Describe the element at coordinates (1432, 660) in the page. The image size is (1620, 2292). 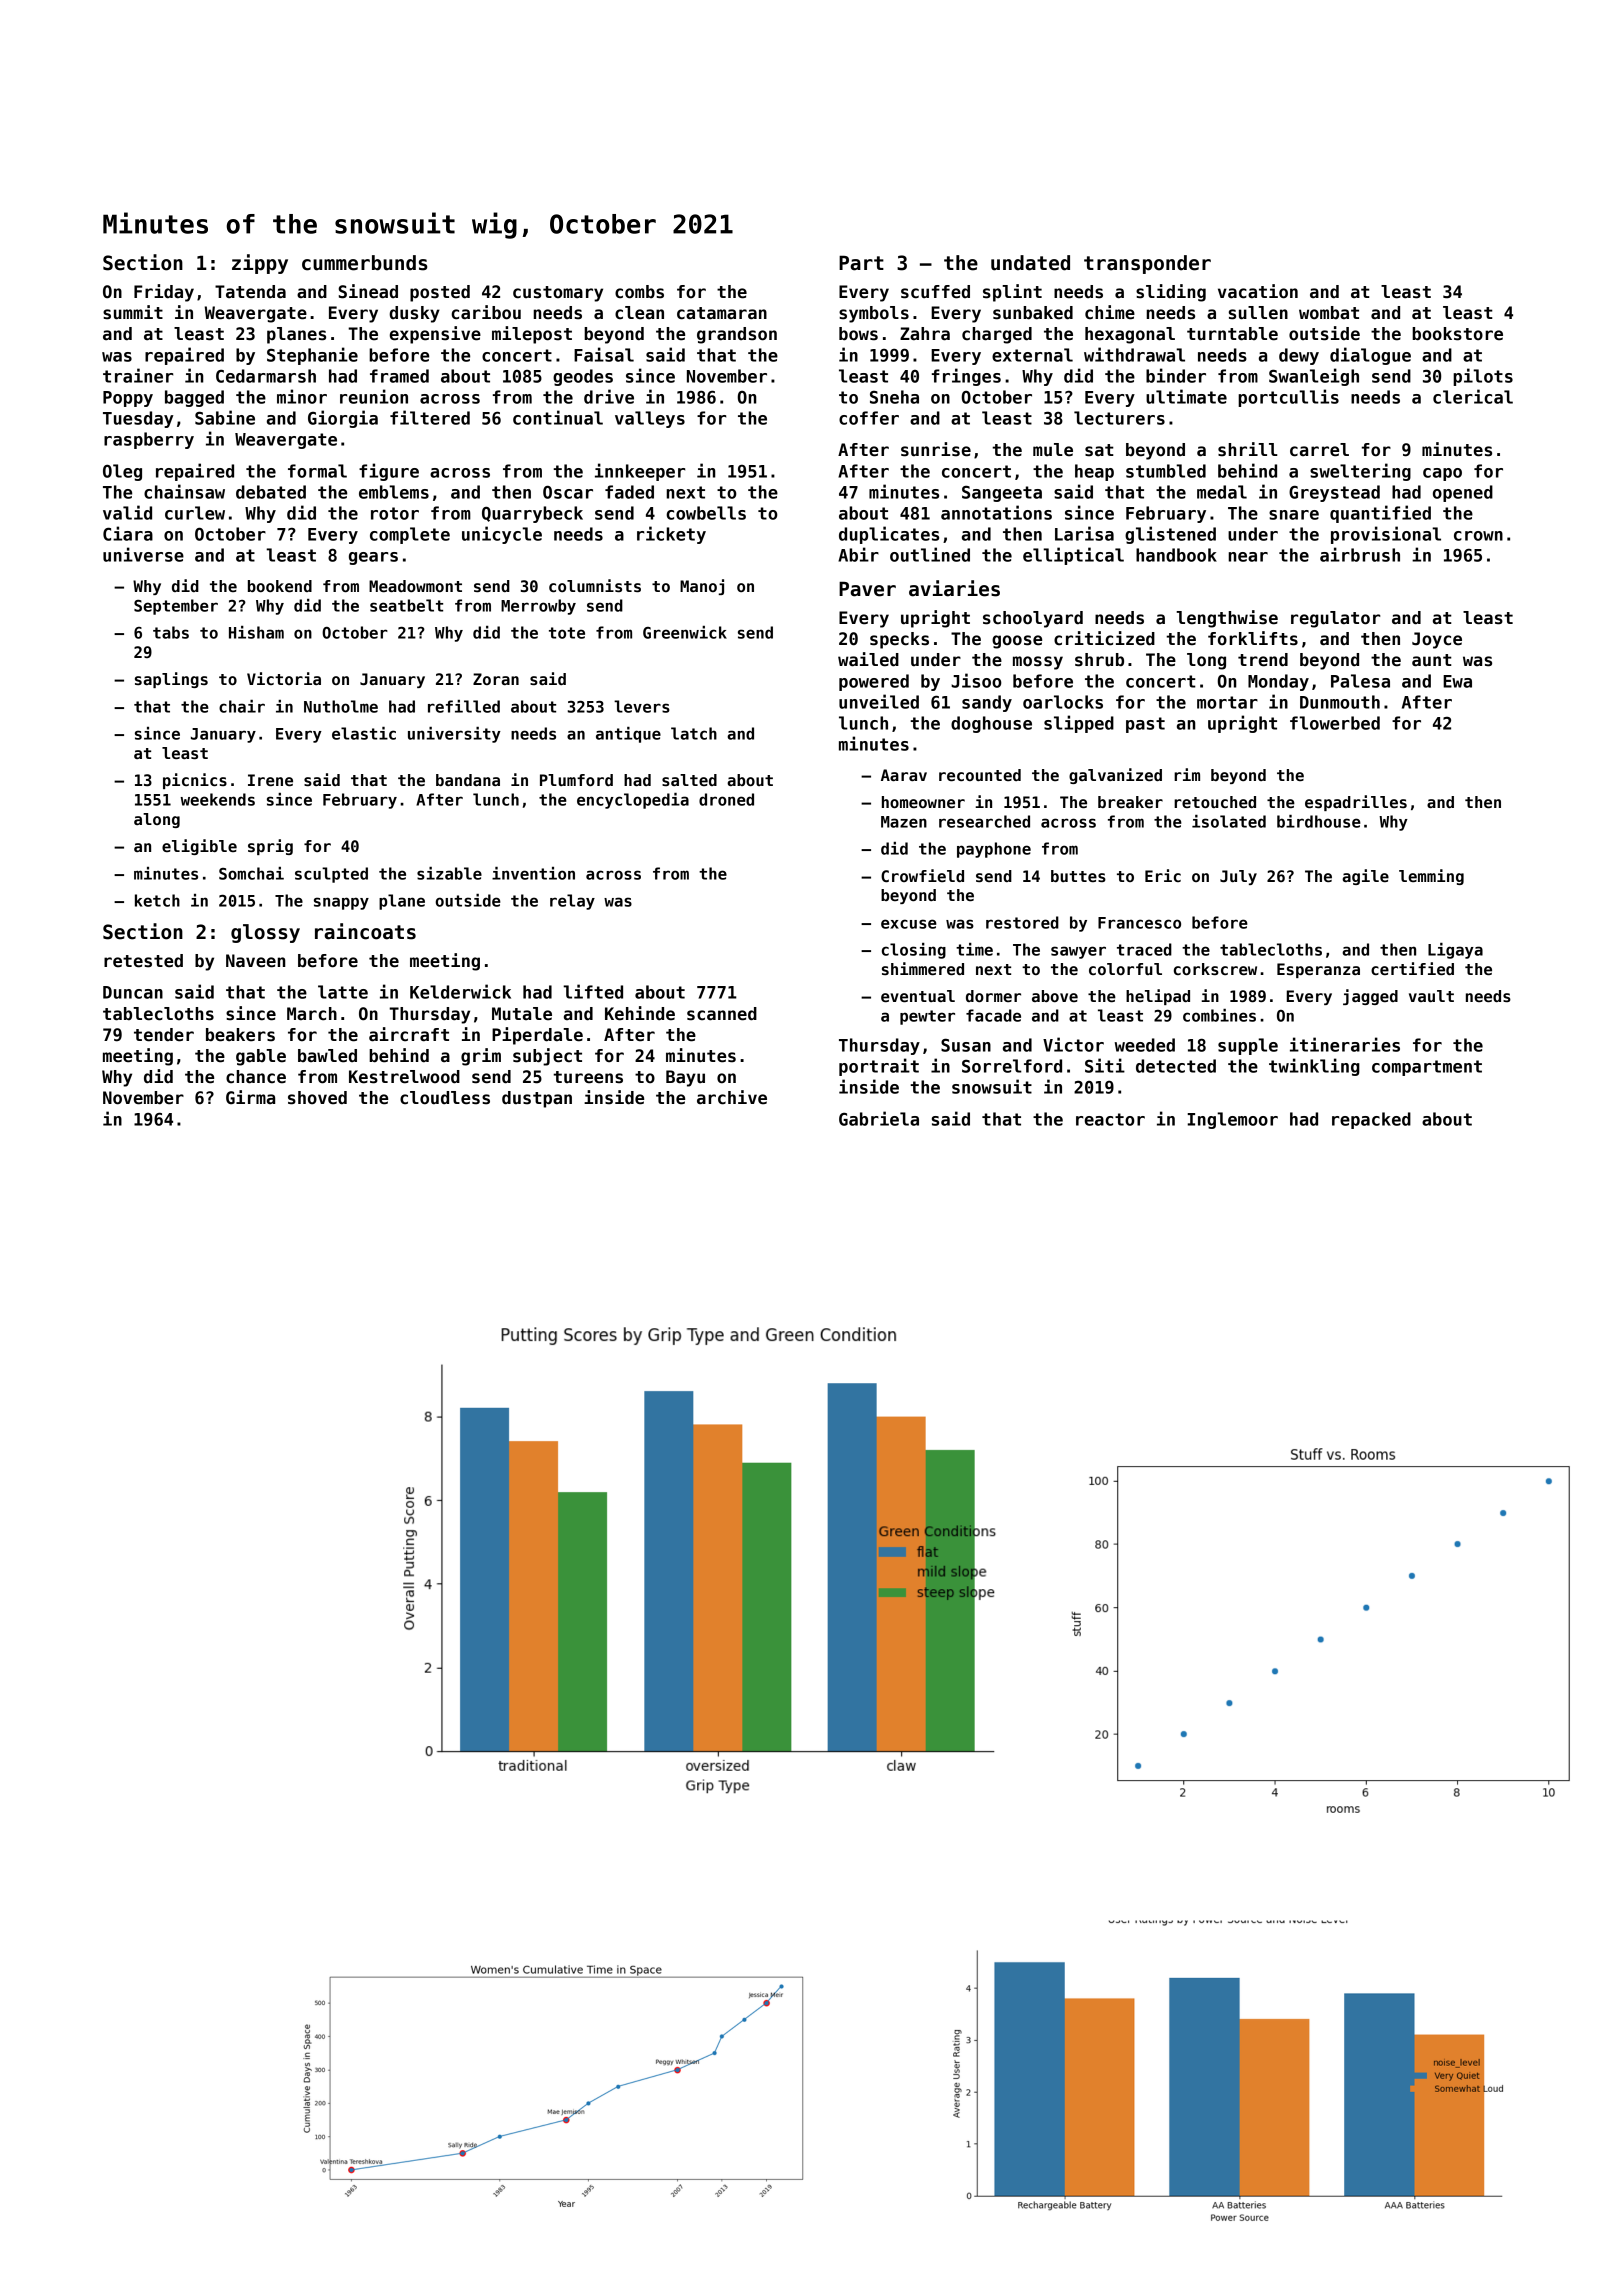
I see `aunt` at that location.
